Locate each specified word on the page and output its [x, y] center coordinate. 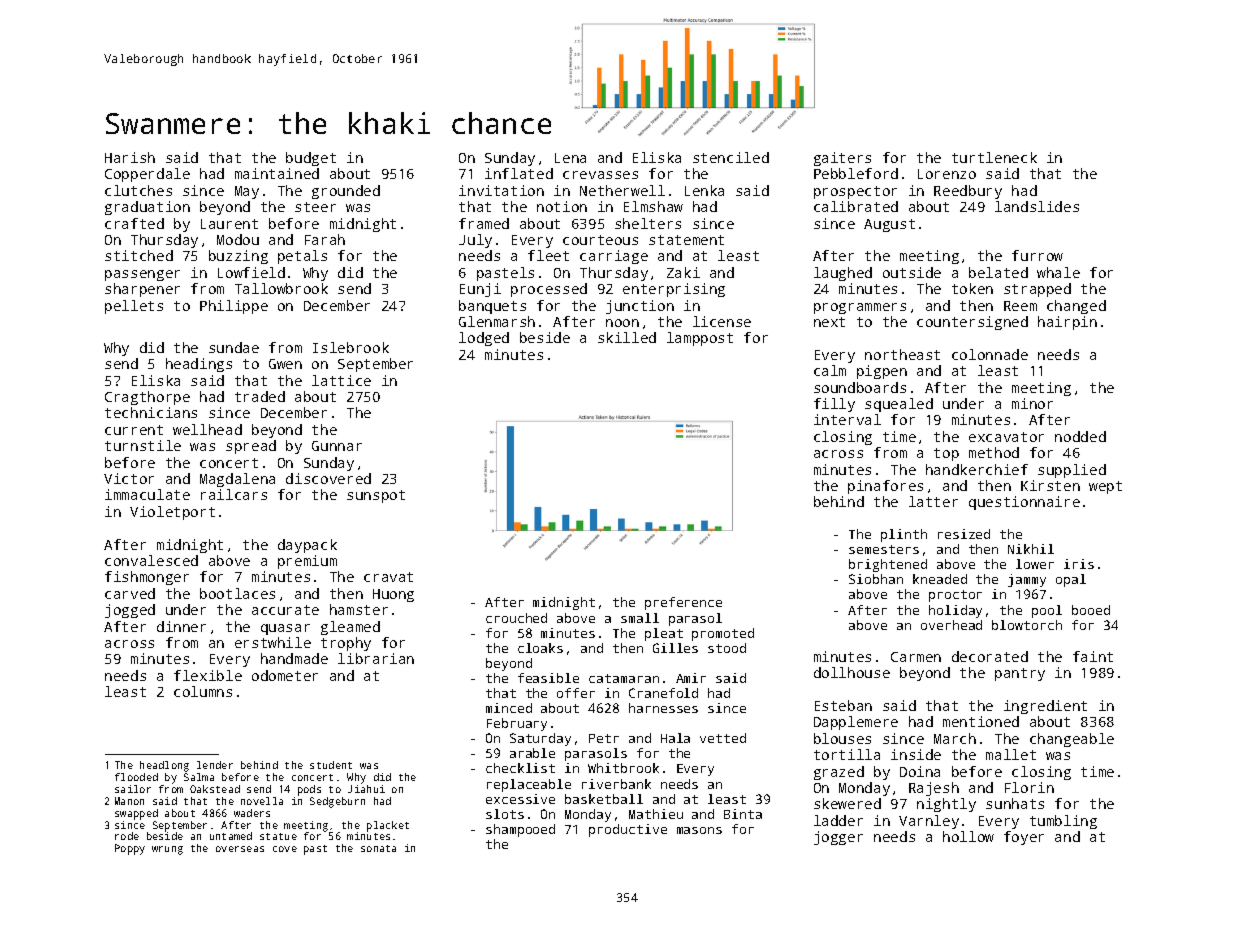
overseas [240, 849]
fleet [548, 255]
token [972, 288]
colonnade [990, 354]
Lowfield [251, 272]
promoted [723, 634]
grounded [346, 192]
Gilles [675, 648]
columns [203, 691]
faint [1093, 656]
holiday [955, 611]
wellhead [207, 429]
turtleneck [994, 157]
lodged [484, 339]
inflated [519, 173]
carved [130, 593]
